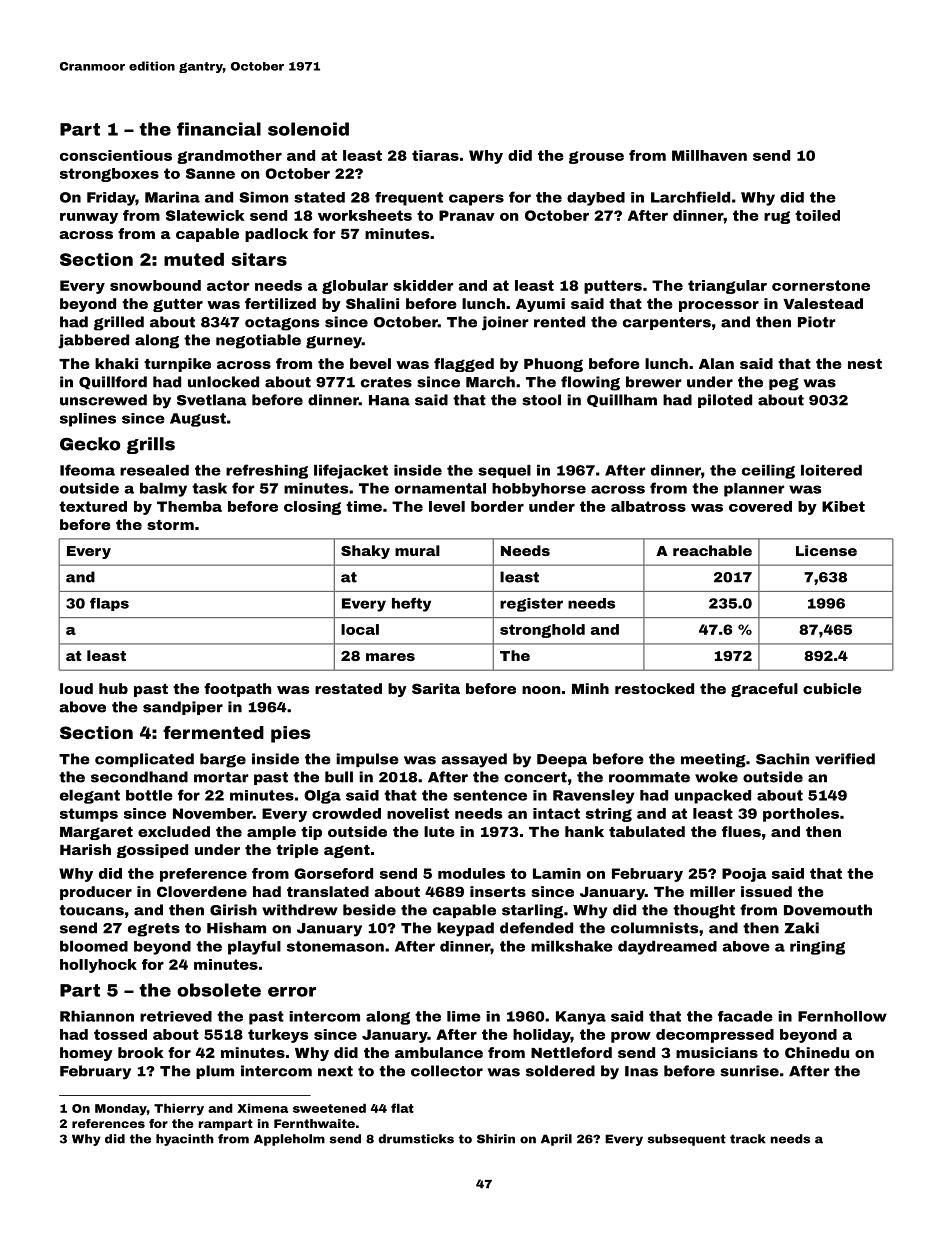 The height and width of the image is (1233, 952). Describe the element at coordinates (709, 155) in the image. I see `Millhaven` at that location.
